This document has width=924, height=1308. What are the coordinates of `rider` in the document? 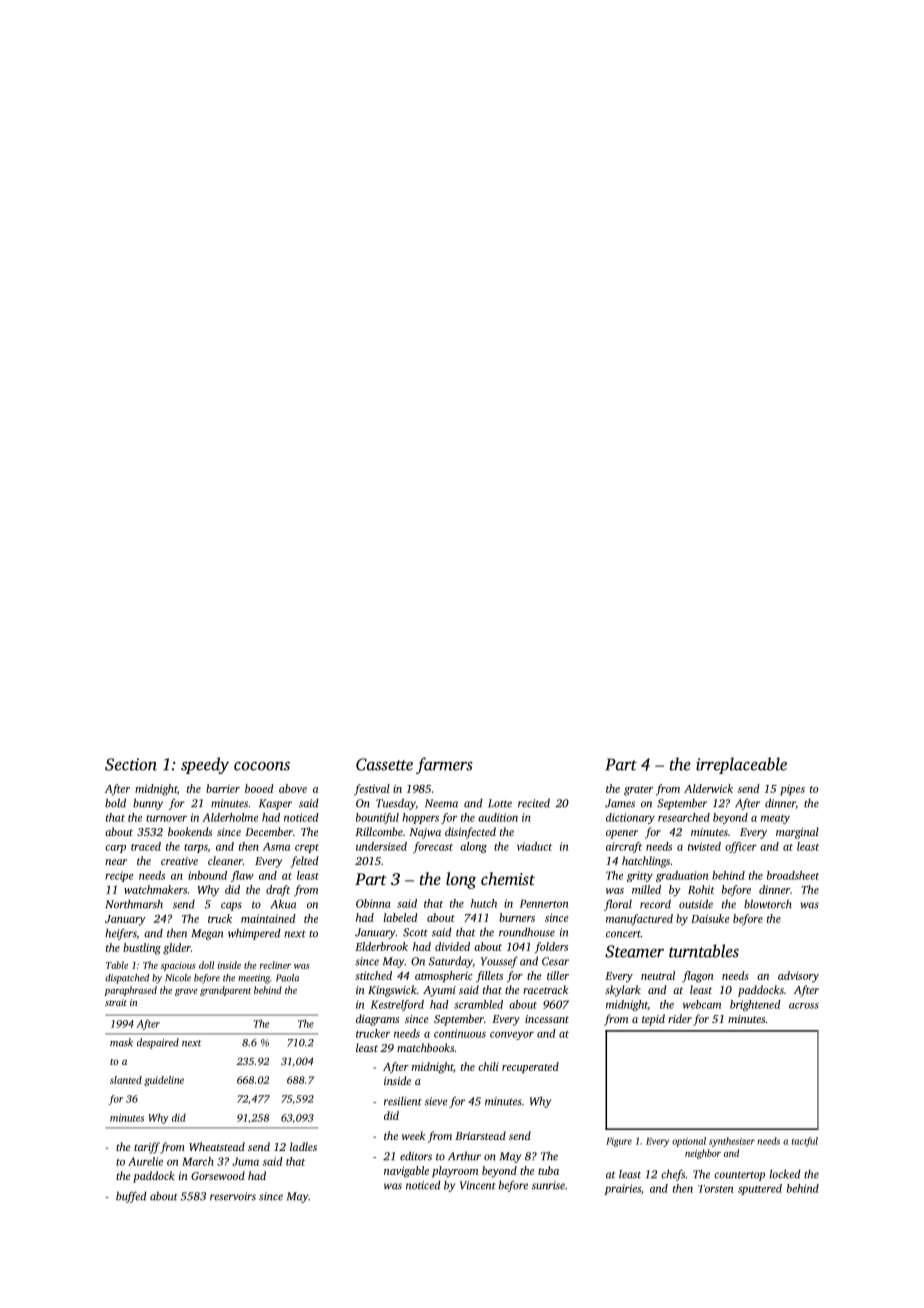 It's located at (680, 1018).
